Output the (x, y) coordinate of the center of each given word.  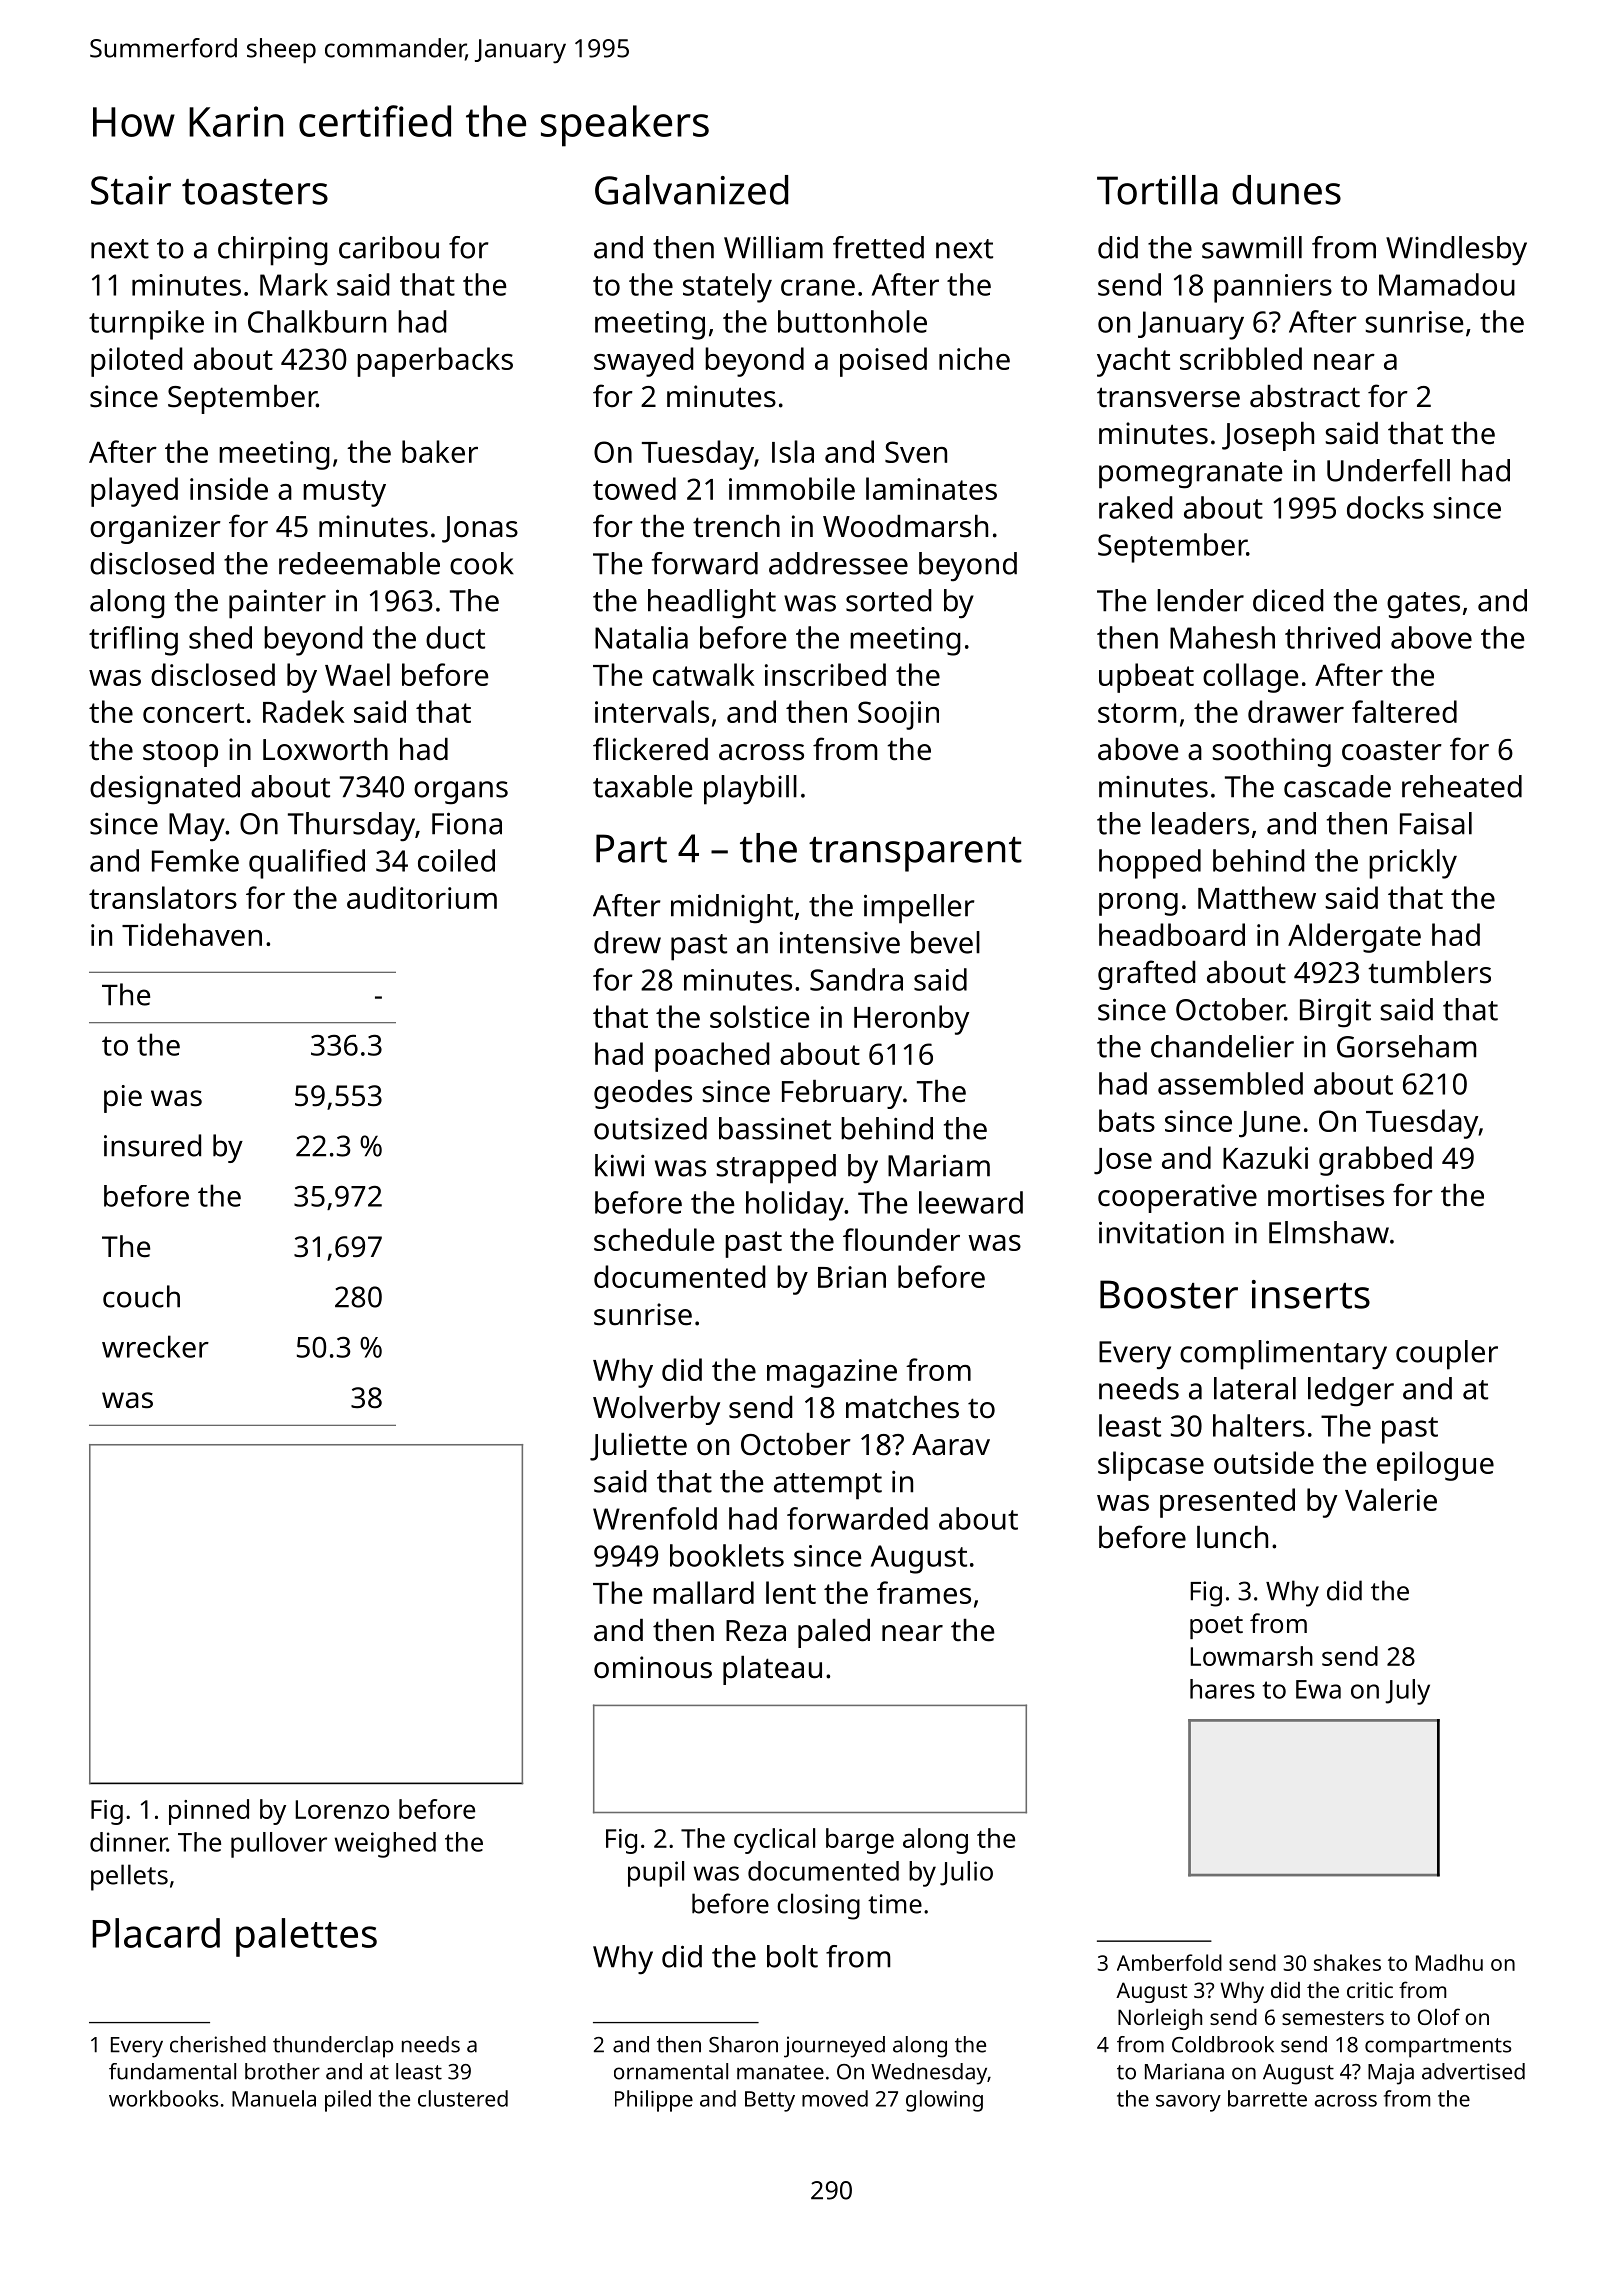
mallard (703, 1592)
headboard (1172, 934)
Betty (770, 2101)
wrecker (155, 1346)
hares (1222, 1689)
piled (348, 2101)
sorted (889, 600)
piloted (137, 362)
